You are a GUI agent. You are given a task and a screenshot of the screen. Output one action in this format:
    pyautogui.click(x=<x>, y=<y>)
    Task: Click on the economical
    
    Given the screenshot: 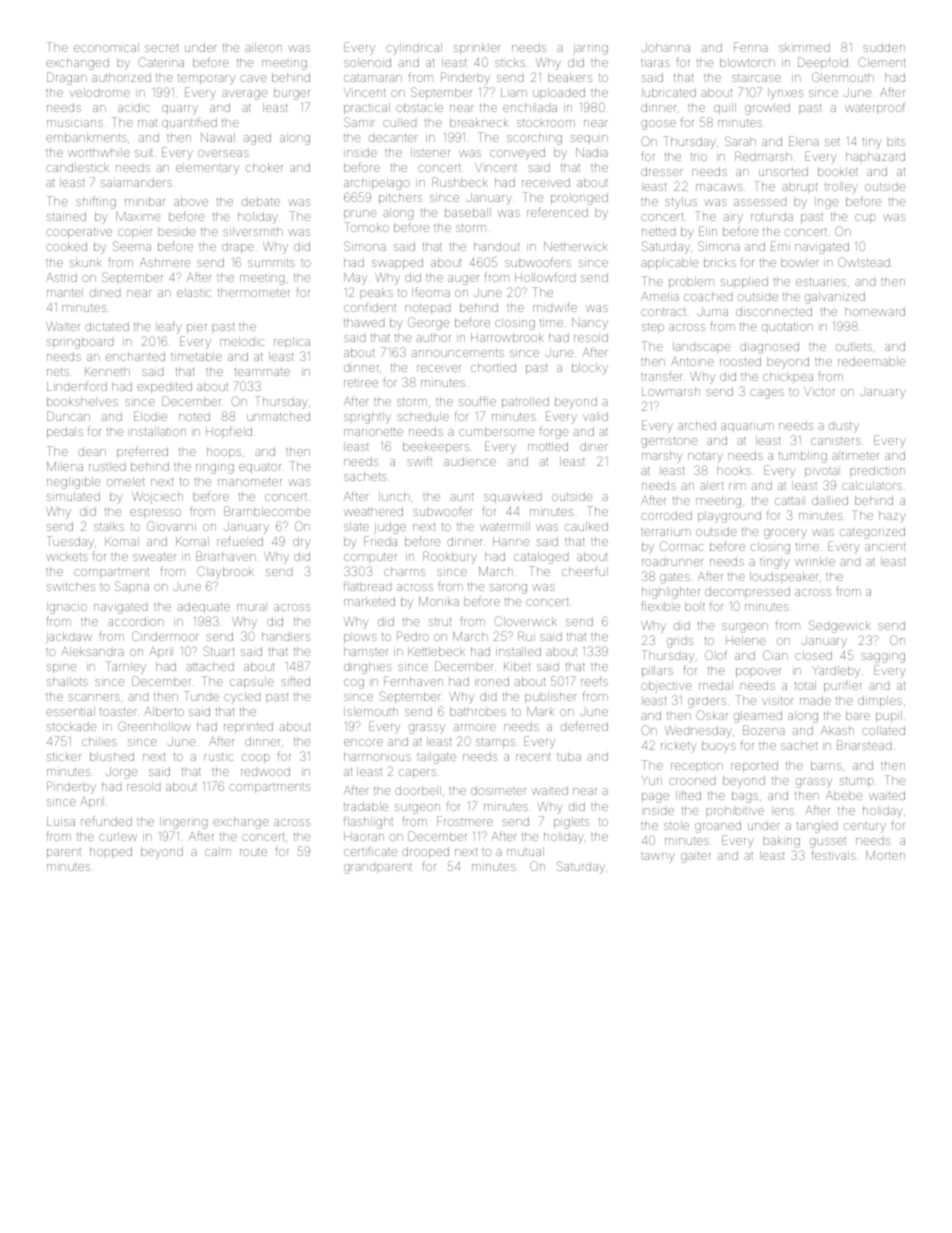 What is the action you would take?
    pyautogui.click(x=106, y=47)
